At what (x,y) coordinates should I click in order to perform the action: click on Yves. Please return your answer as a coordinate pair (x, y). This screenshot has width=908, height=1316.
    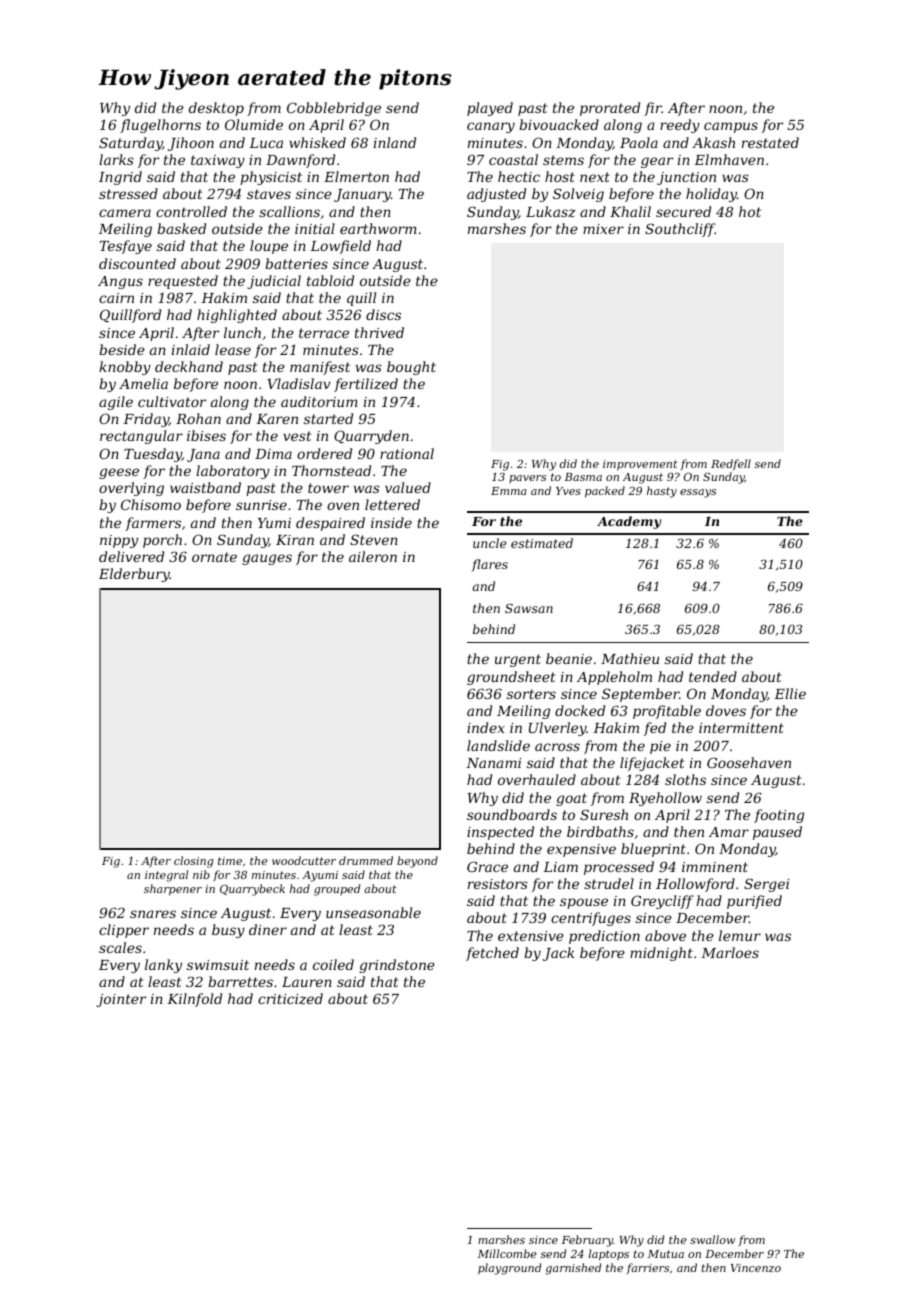
    Looking at the image, I should click on (568, 491).
